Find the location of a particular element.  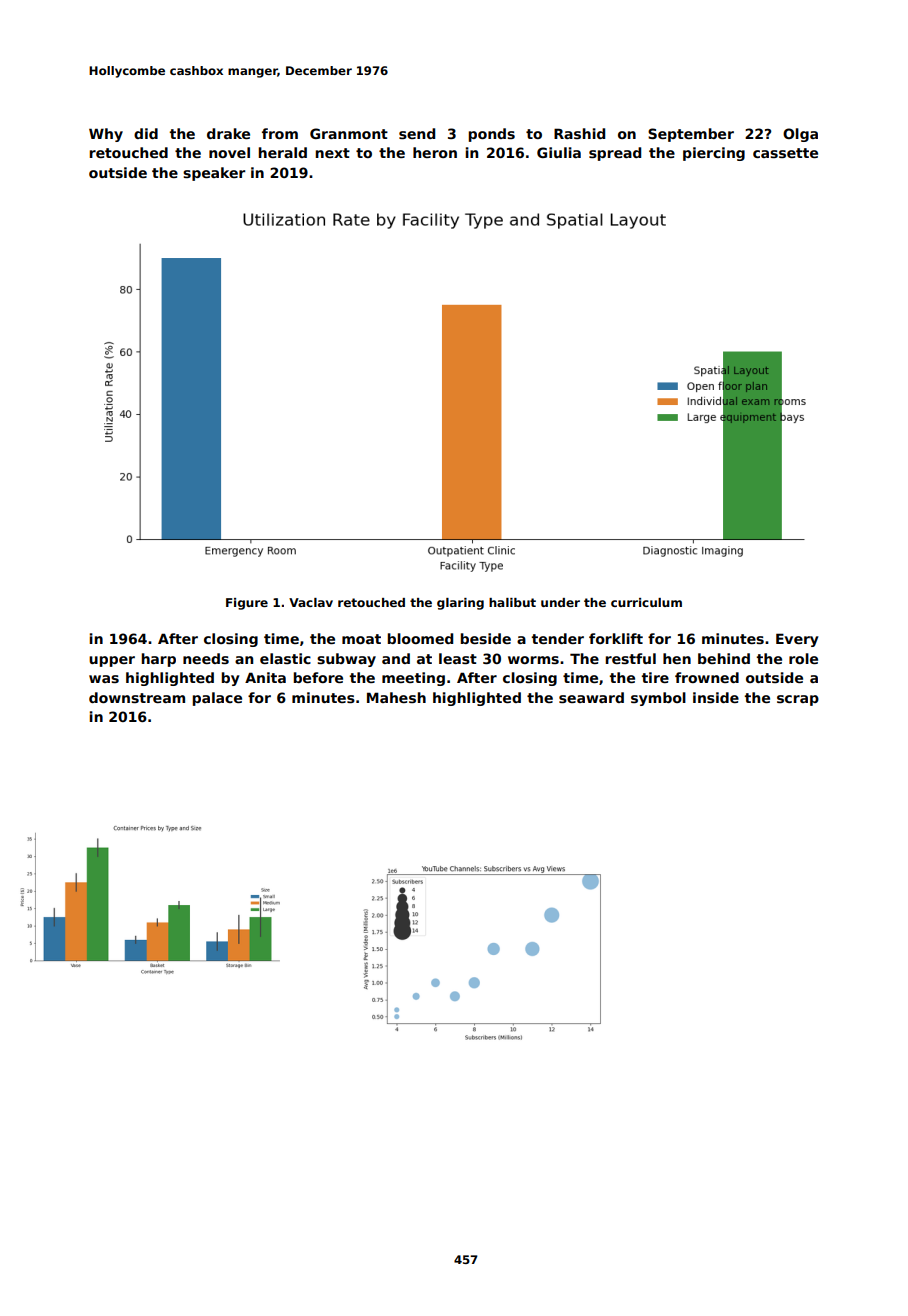

was is located at coordinates (104, 679).
